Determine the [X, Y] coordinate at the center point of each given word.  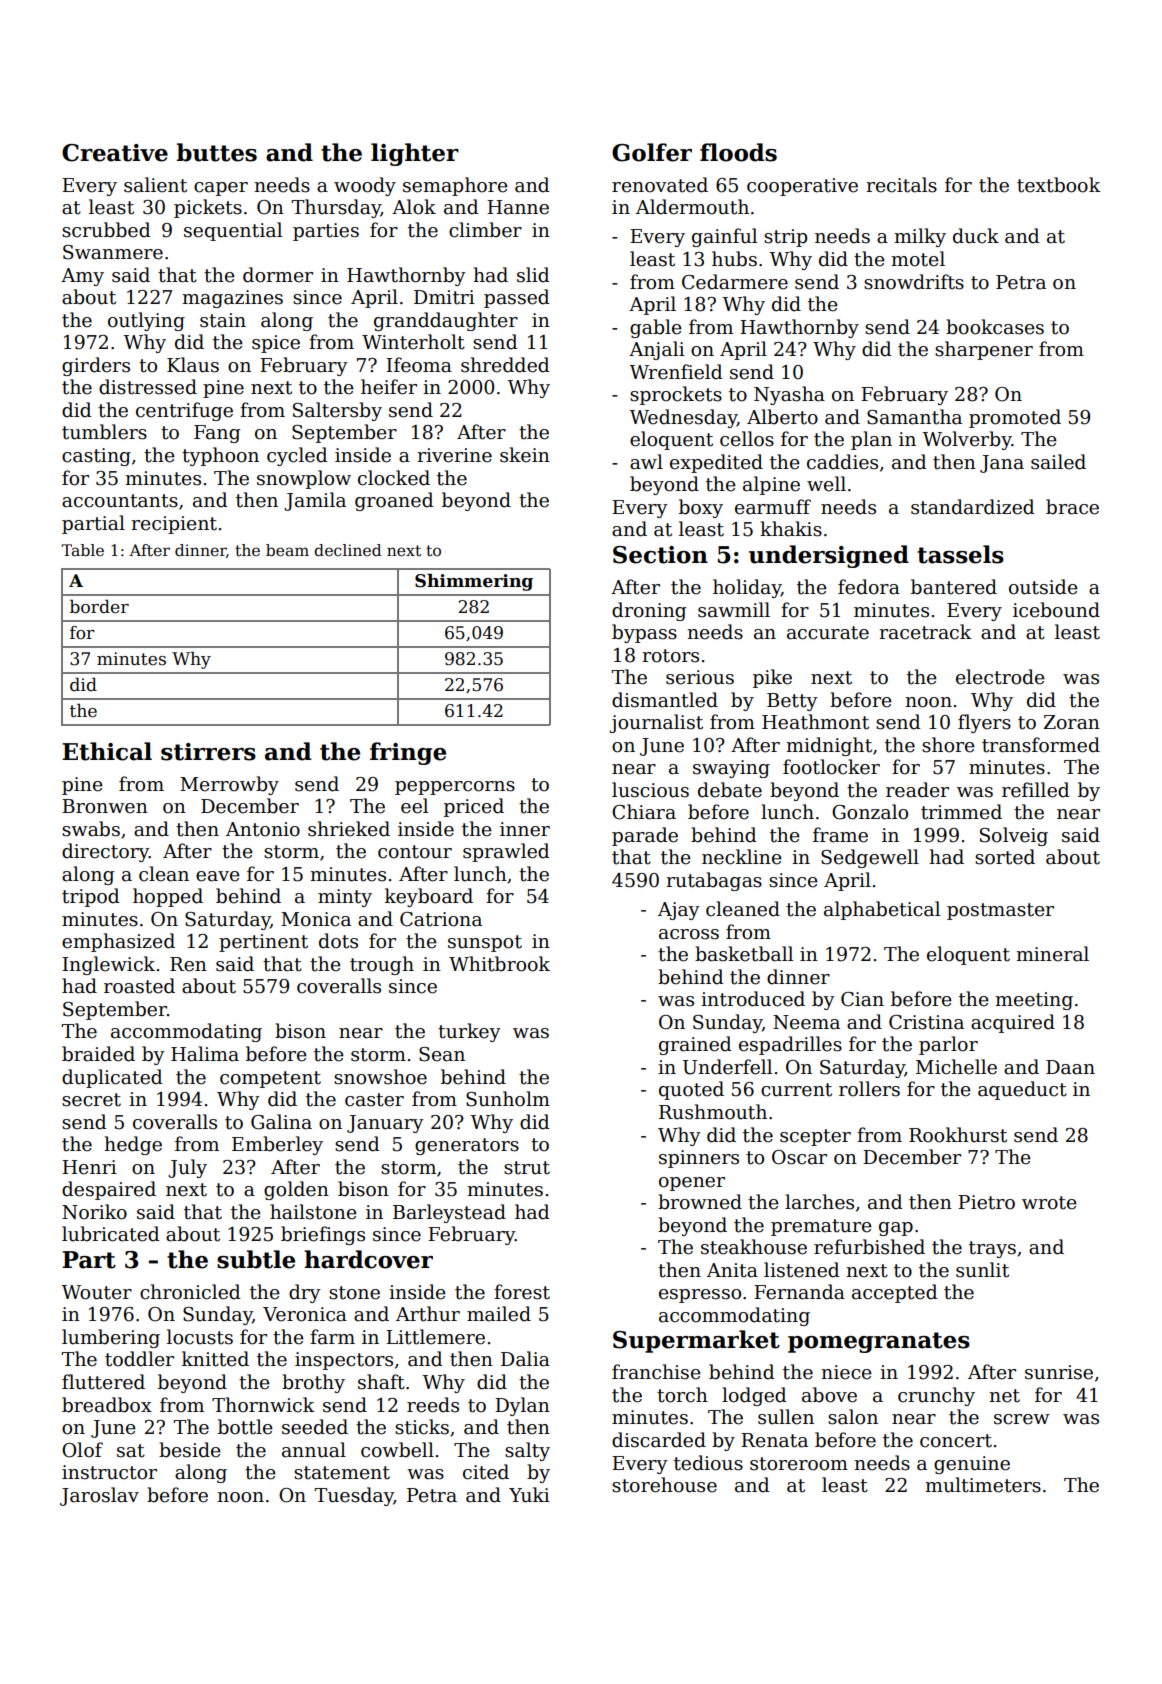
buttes [217, 152]
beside [190, 1450]
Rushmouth [713, 1112]
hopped [168, 897]
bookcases [995, 327]
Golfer [652, 152]
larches [819, 1202]
